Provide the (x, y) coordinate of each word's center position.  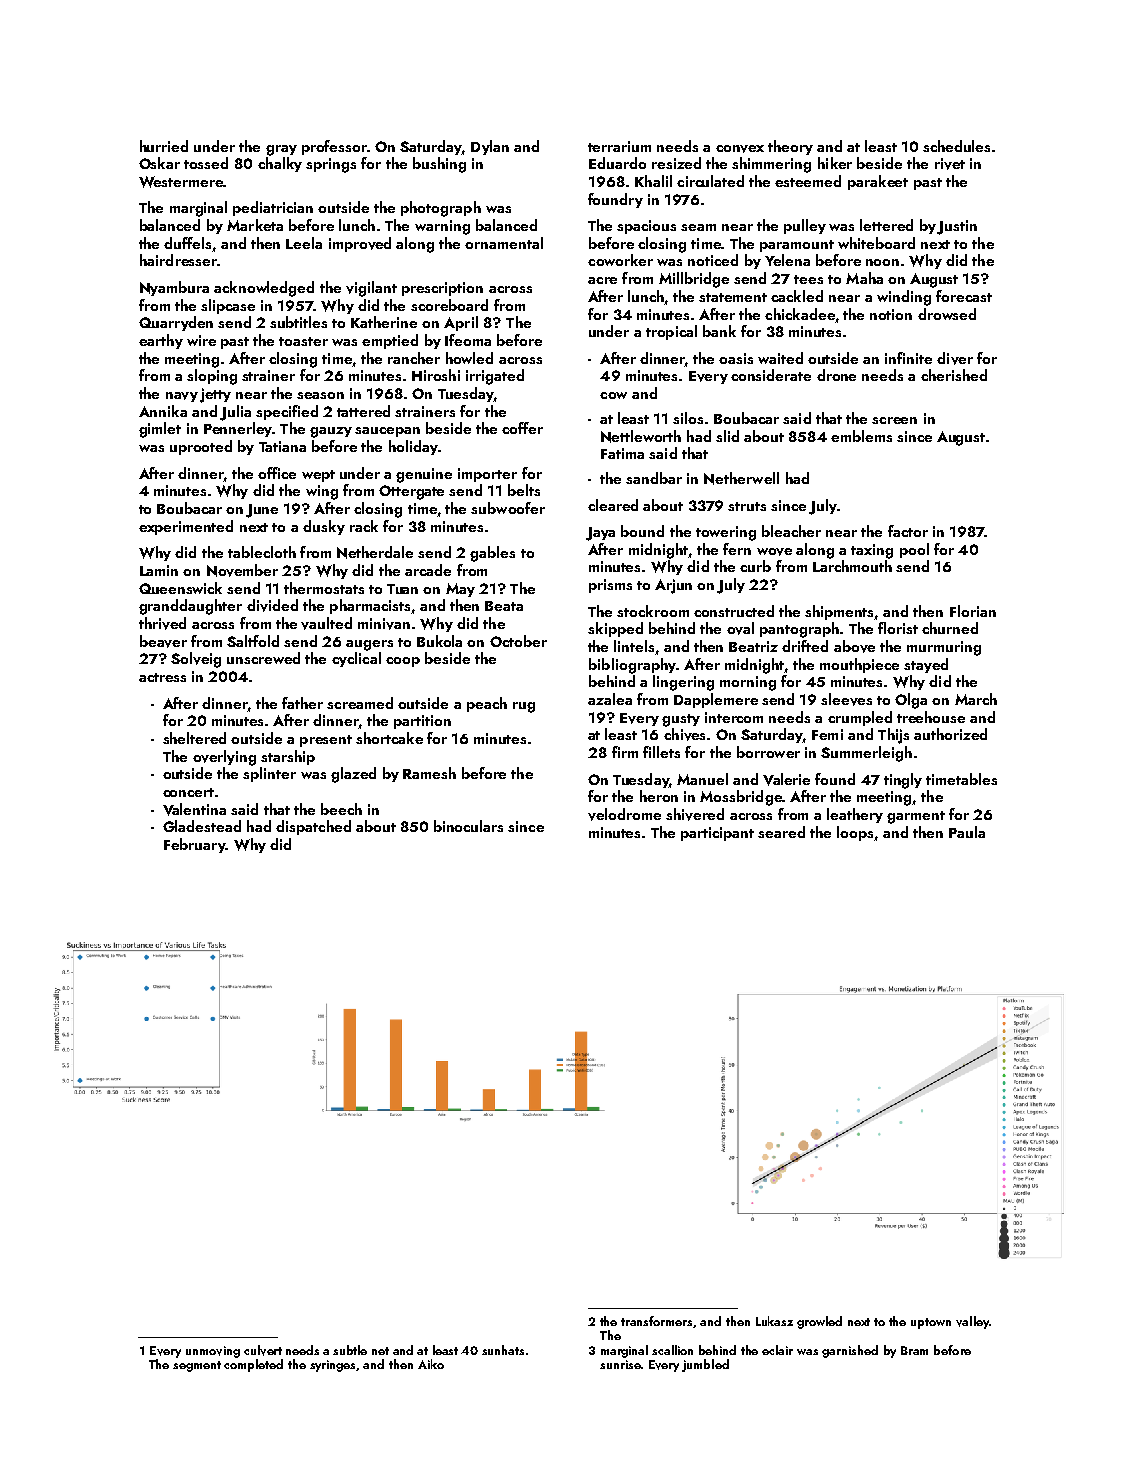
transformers (657, 1322)
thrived (162, 623)
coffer (522, 428)
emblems (861, 436)
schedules (956, 146)
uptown (931, 1323)
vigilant (371, 289)
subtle (350, 1350)
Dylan (490, 147)
